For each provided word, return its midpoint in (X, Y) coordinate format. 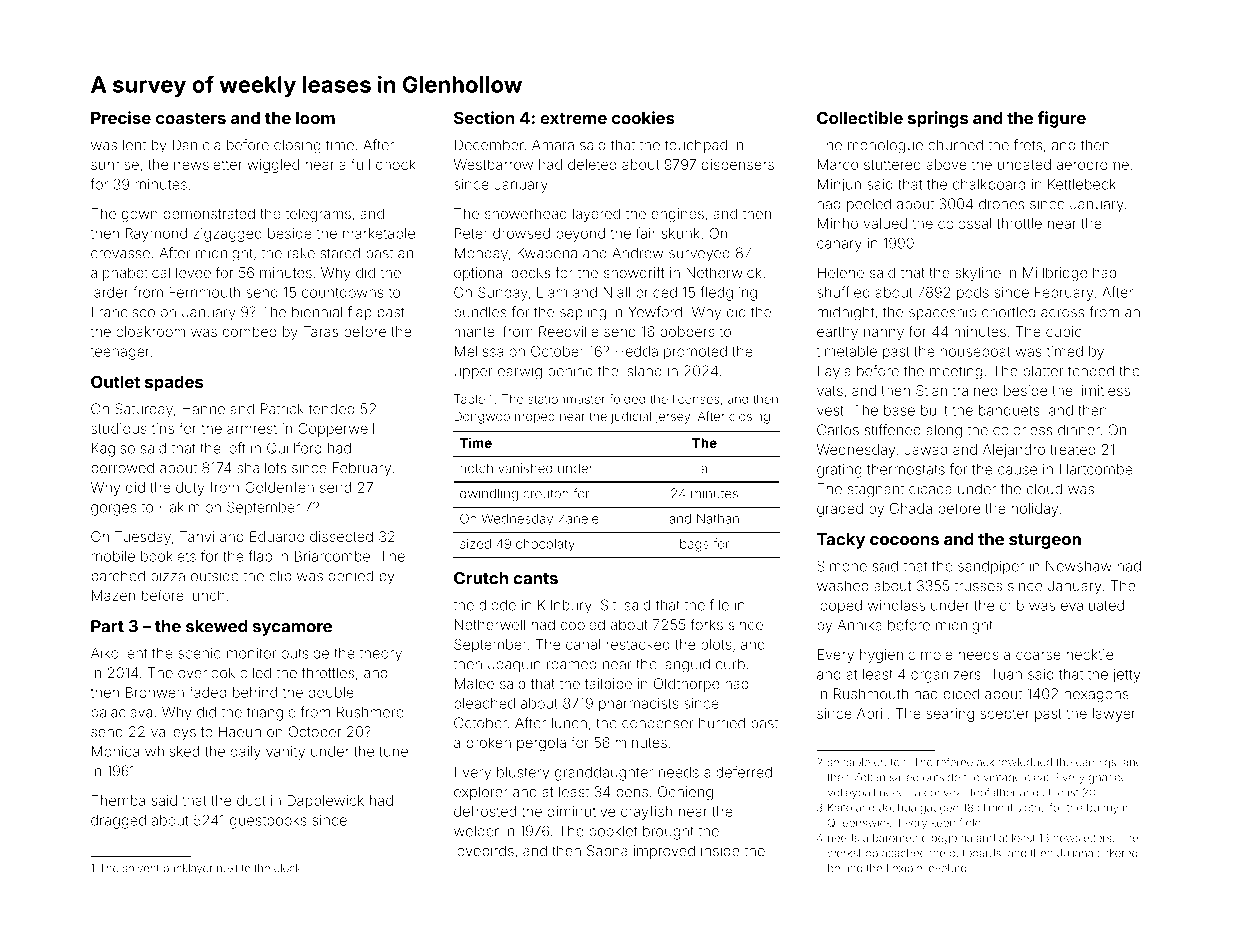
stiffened (893, 430)
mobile (113, 556)
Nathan (718, 519)
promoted (695, 353)
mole (937, 654)
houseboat (975, 351)
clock (287, 868)
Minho (838, 223)
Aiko (105, 653)
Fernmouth (204, 292)
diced (961, 694)
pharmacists (638, 705)
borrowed (122, 468)
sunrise (115, 164)
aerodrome (1093, 164)
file (719, 605)
